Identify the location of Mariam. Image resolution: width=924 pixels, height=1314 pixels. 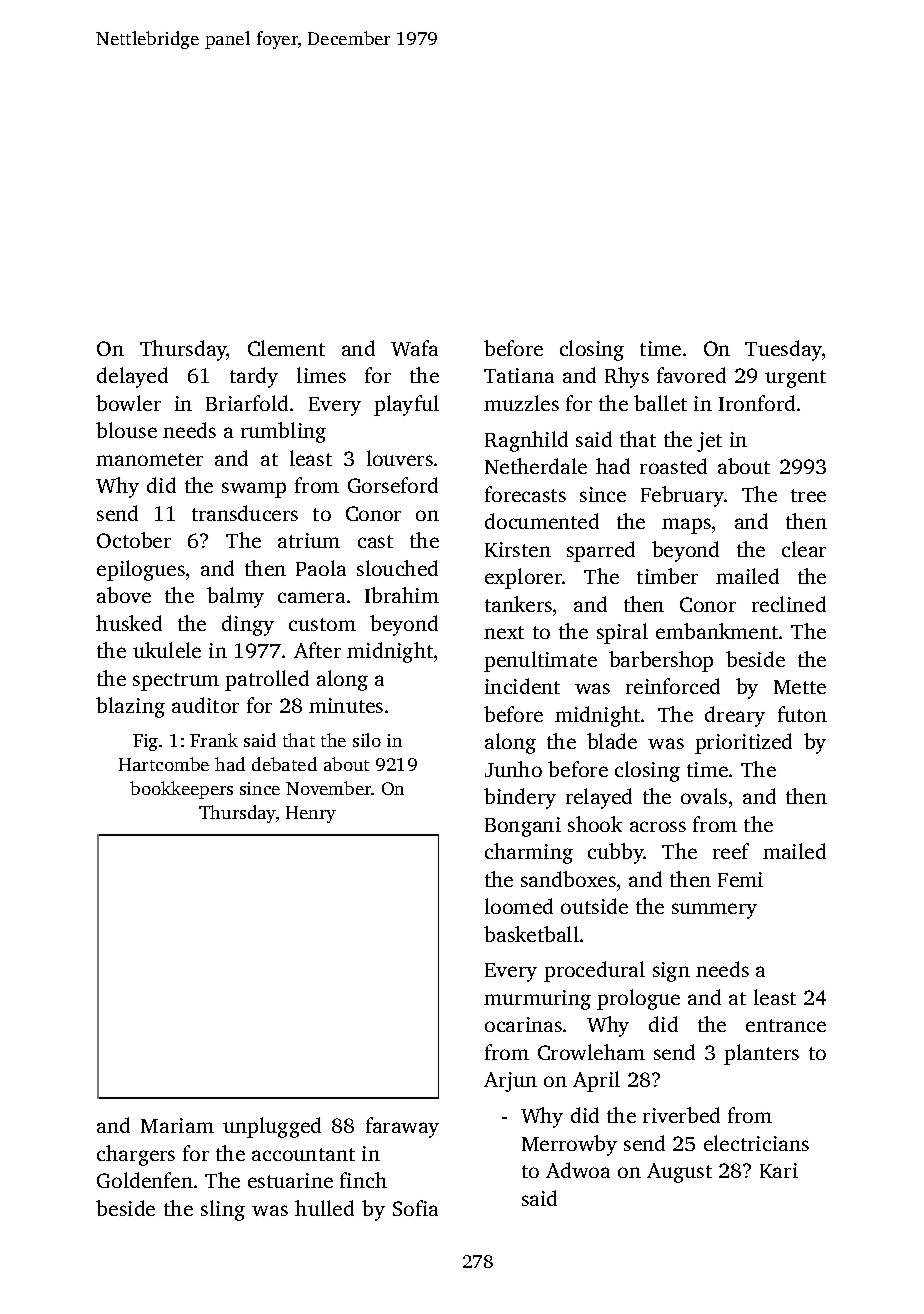
(177, 1125).
